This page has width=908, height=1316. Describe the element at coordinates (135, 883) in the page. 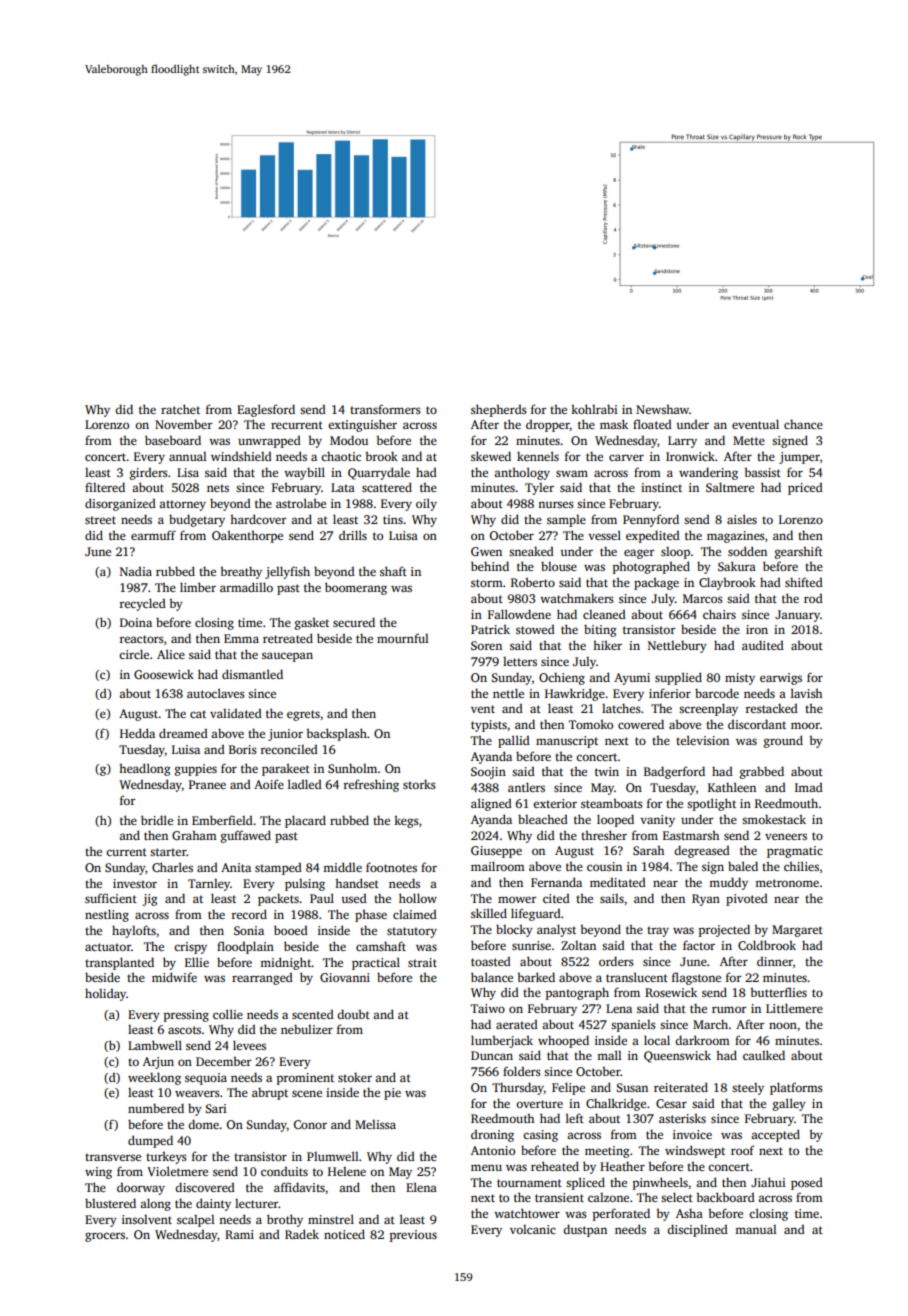

I see `investor` at that location.
